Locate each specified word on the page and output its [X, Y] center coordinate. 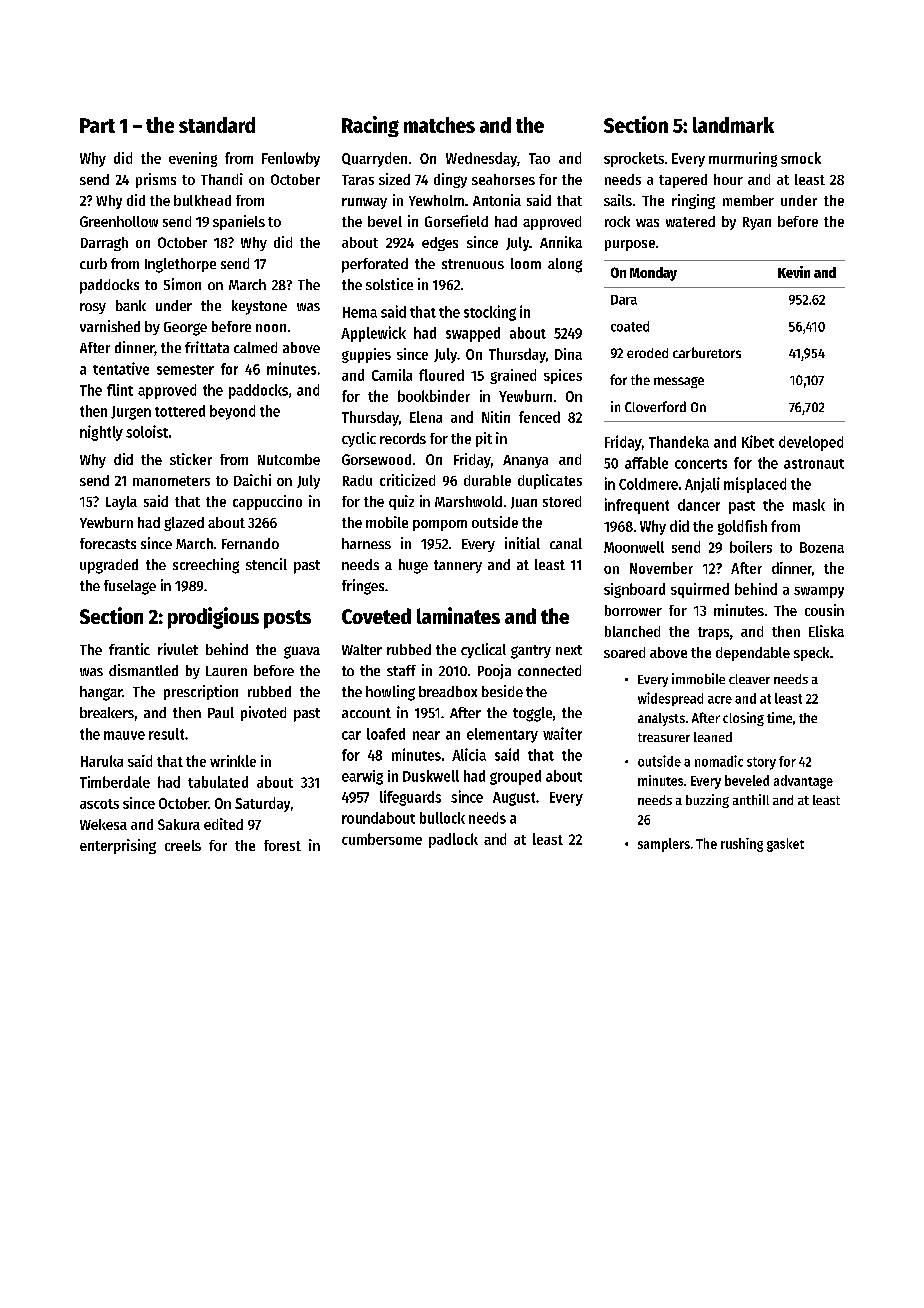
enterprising [118, 846]
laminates [458, 615]
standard [217, 125]
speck [811, 654]
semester [185, 370]
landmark [733, 125]
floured [441, 375]
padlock [453, 840]
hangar [101, 693]
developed [811, 443]
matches [439, 125]
